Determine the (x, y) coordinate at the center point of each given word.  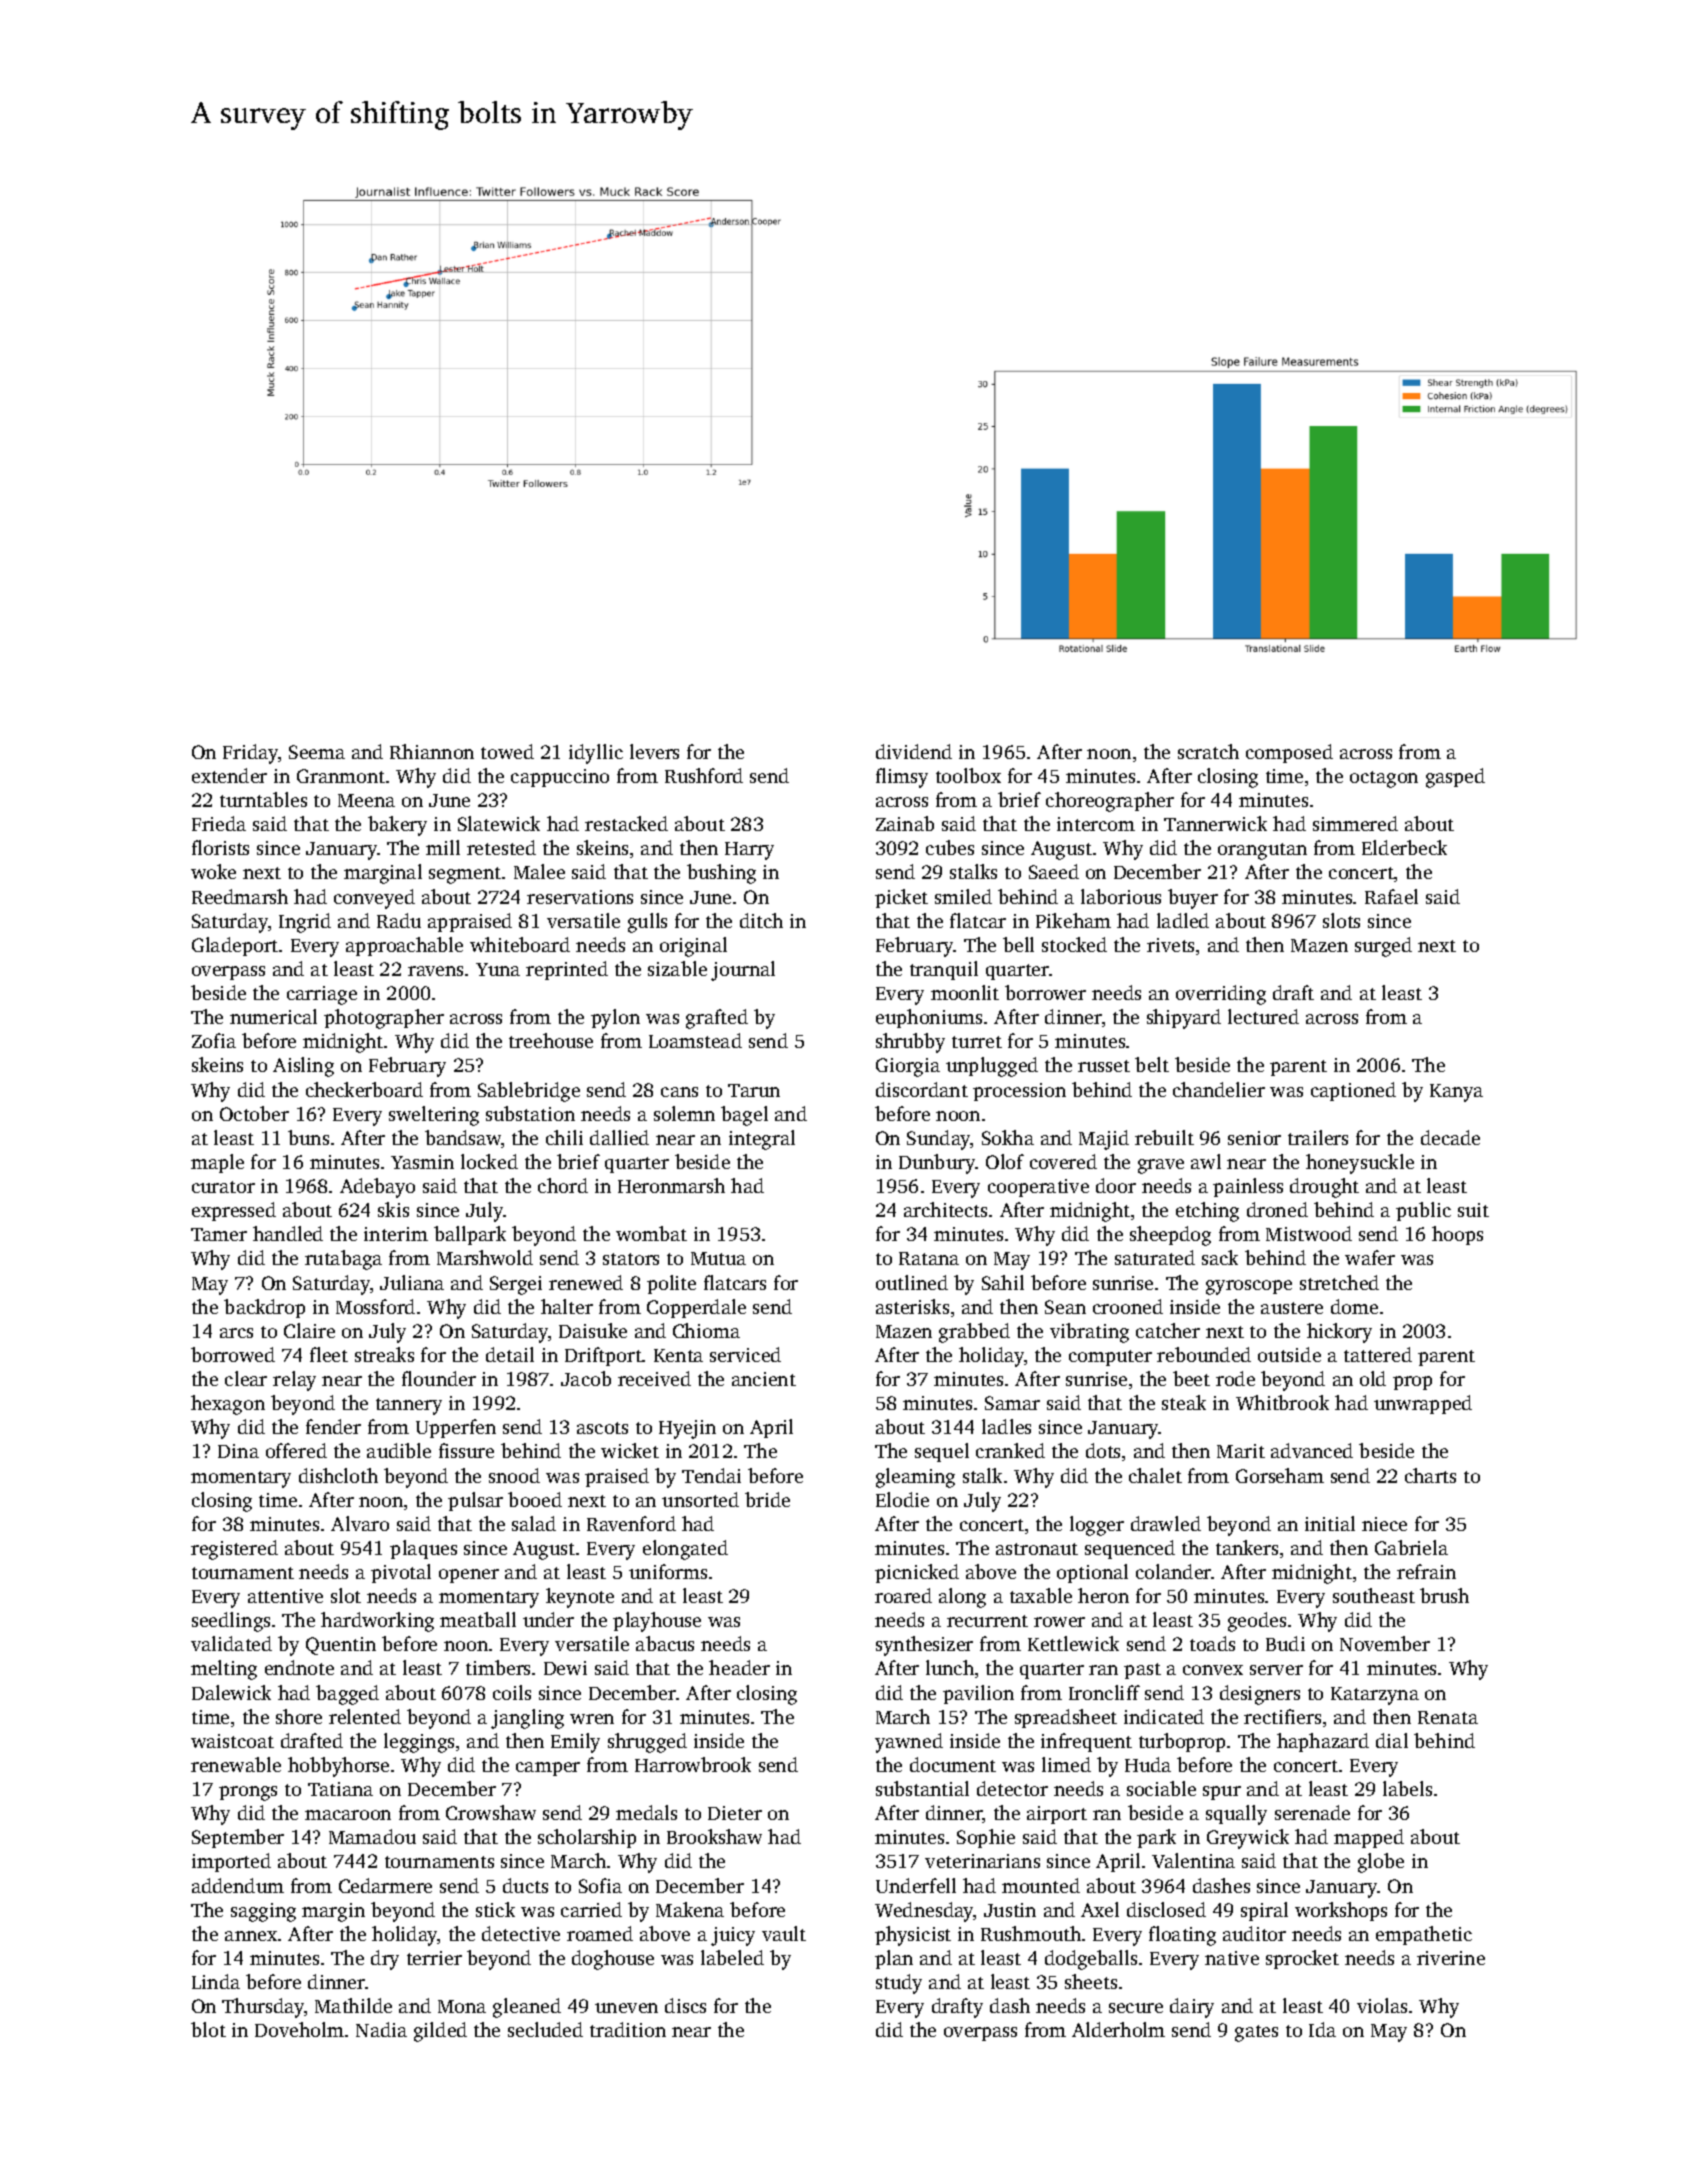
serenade (1312, 1812)
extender (229, 775)
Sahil (1003, 1282)
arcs (236, 1333)
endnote (299, 1667)
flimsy (902, 778)
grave (1161, 1166)
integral (762, 1140)
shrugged (647, 1743)
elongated (685, 1550)
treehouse (551, 1040)
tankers (1247, 1547)
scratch (1208, 751)
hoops (1457, 1235)
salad (534, 1523)
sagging (263, 1912)
